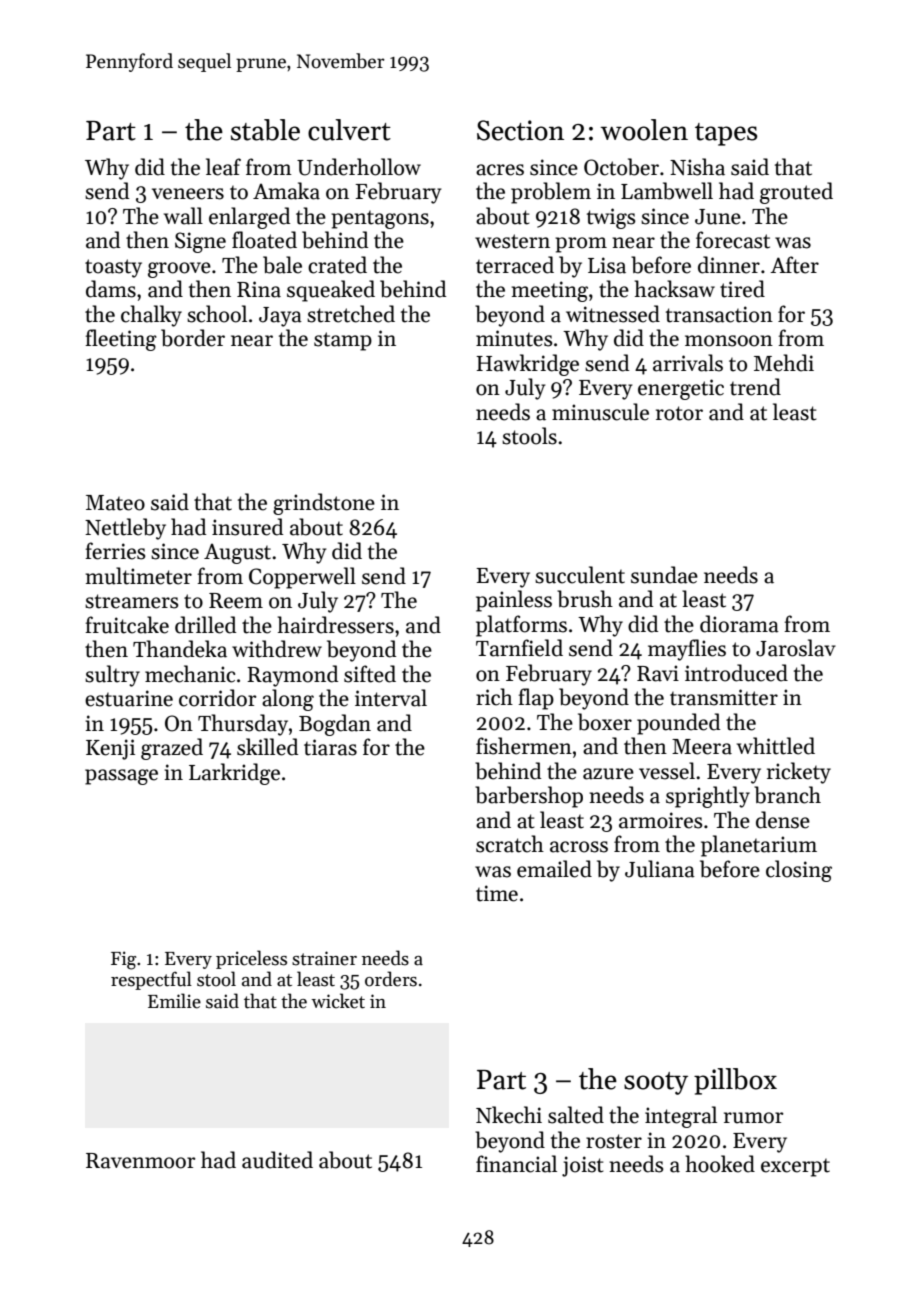  What do you see at coordinates (783, 820) in the screenshot?
I see `dense` at bounding box center [783, 820].
